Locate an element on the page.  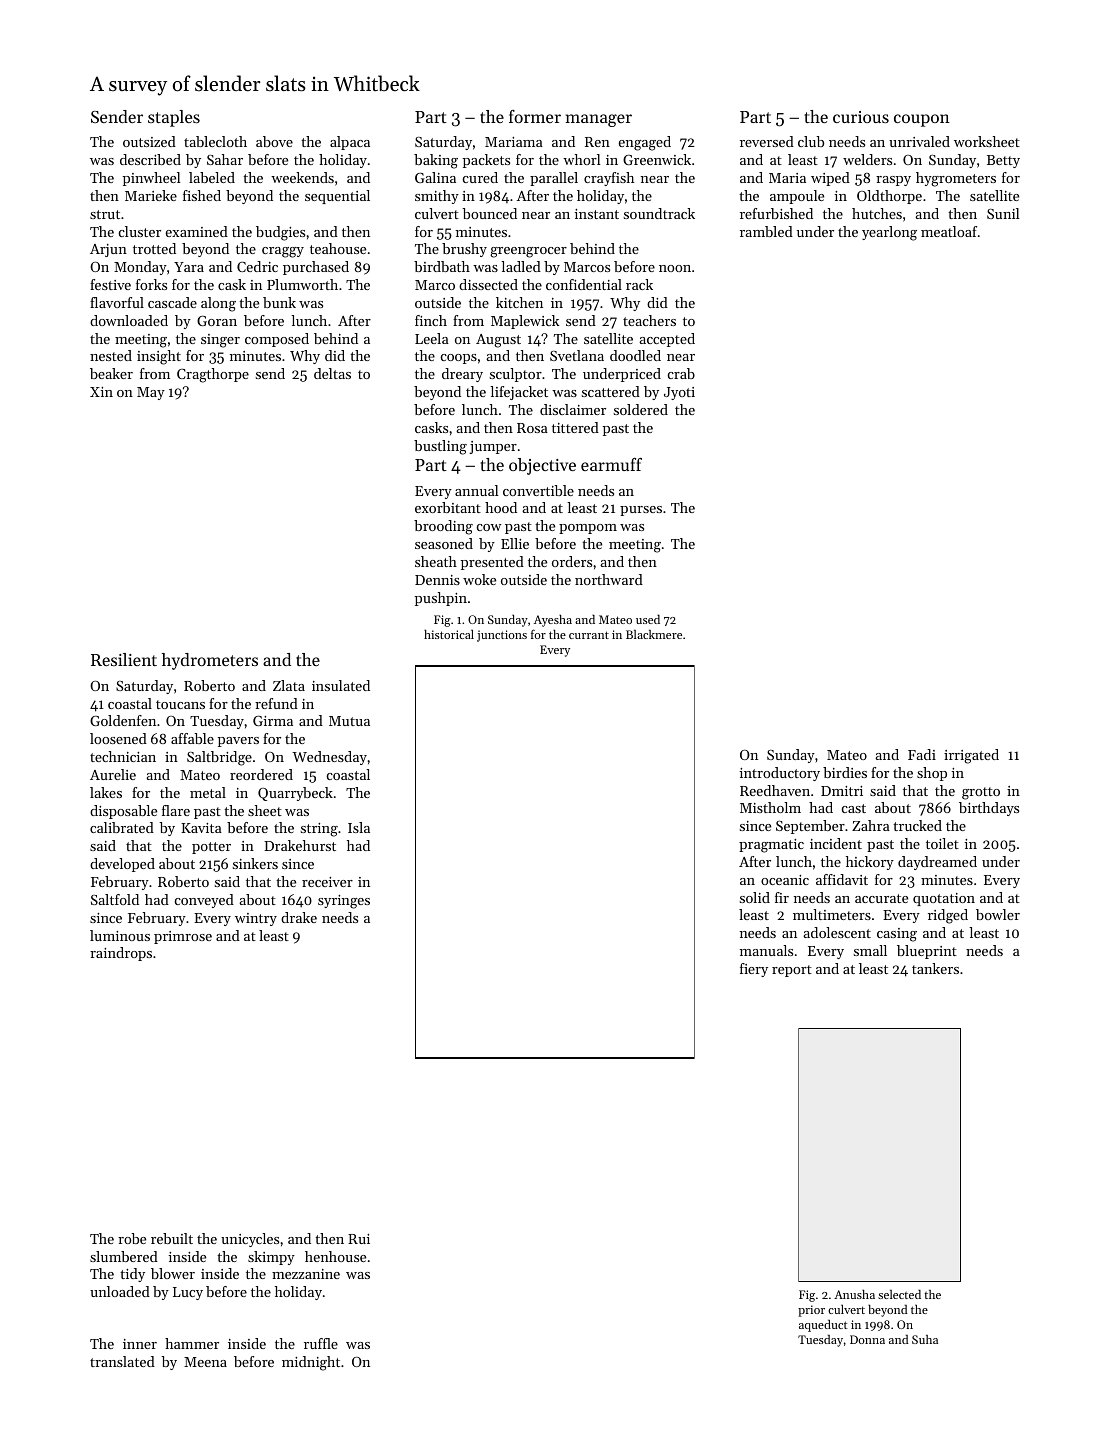
tankers is located at coordinates (935, 968).
